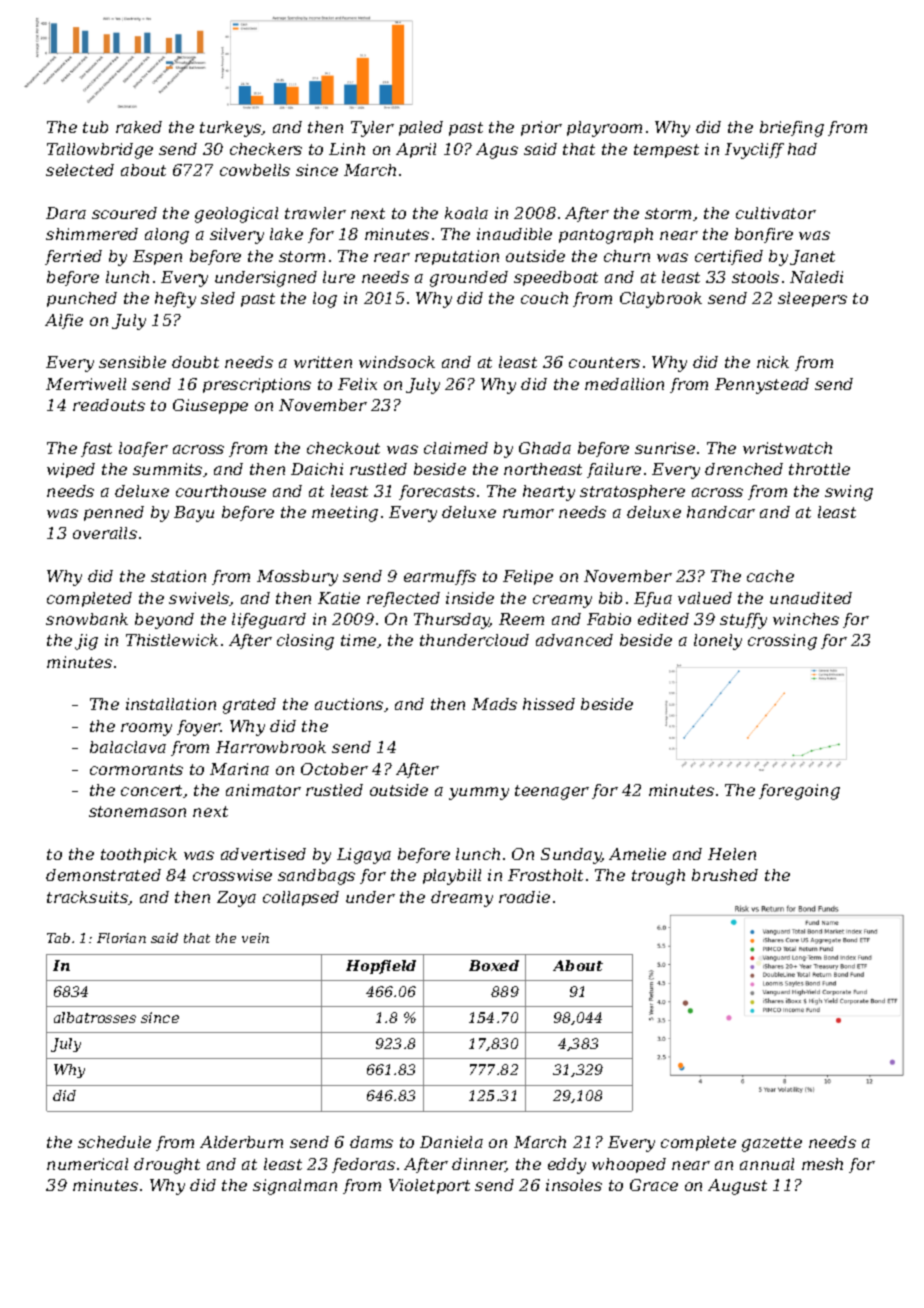 The image size is (924, 1308). Describe the element at coordinates (124, 213) in the screenshot. I see `scoured` at that location.
